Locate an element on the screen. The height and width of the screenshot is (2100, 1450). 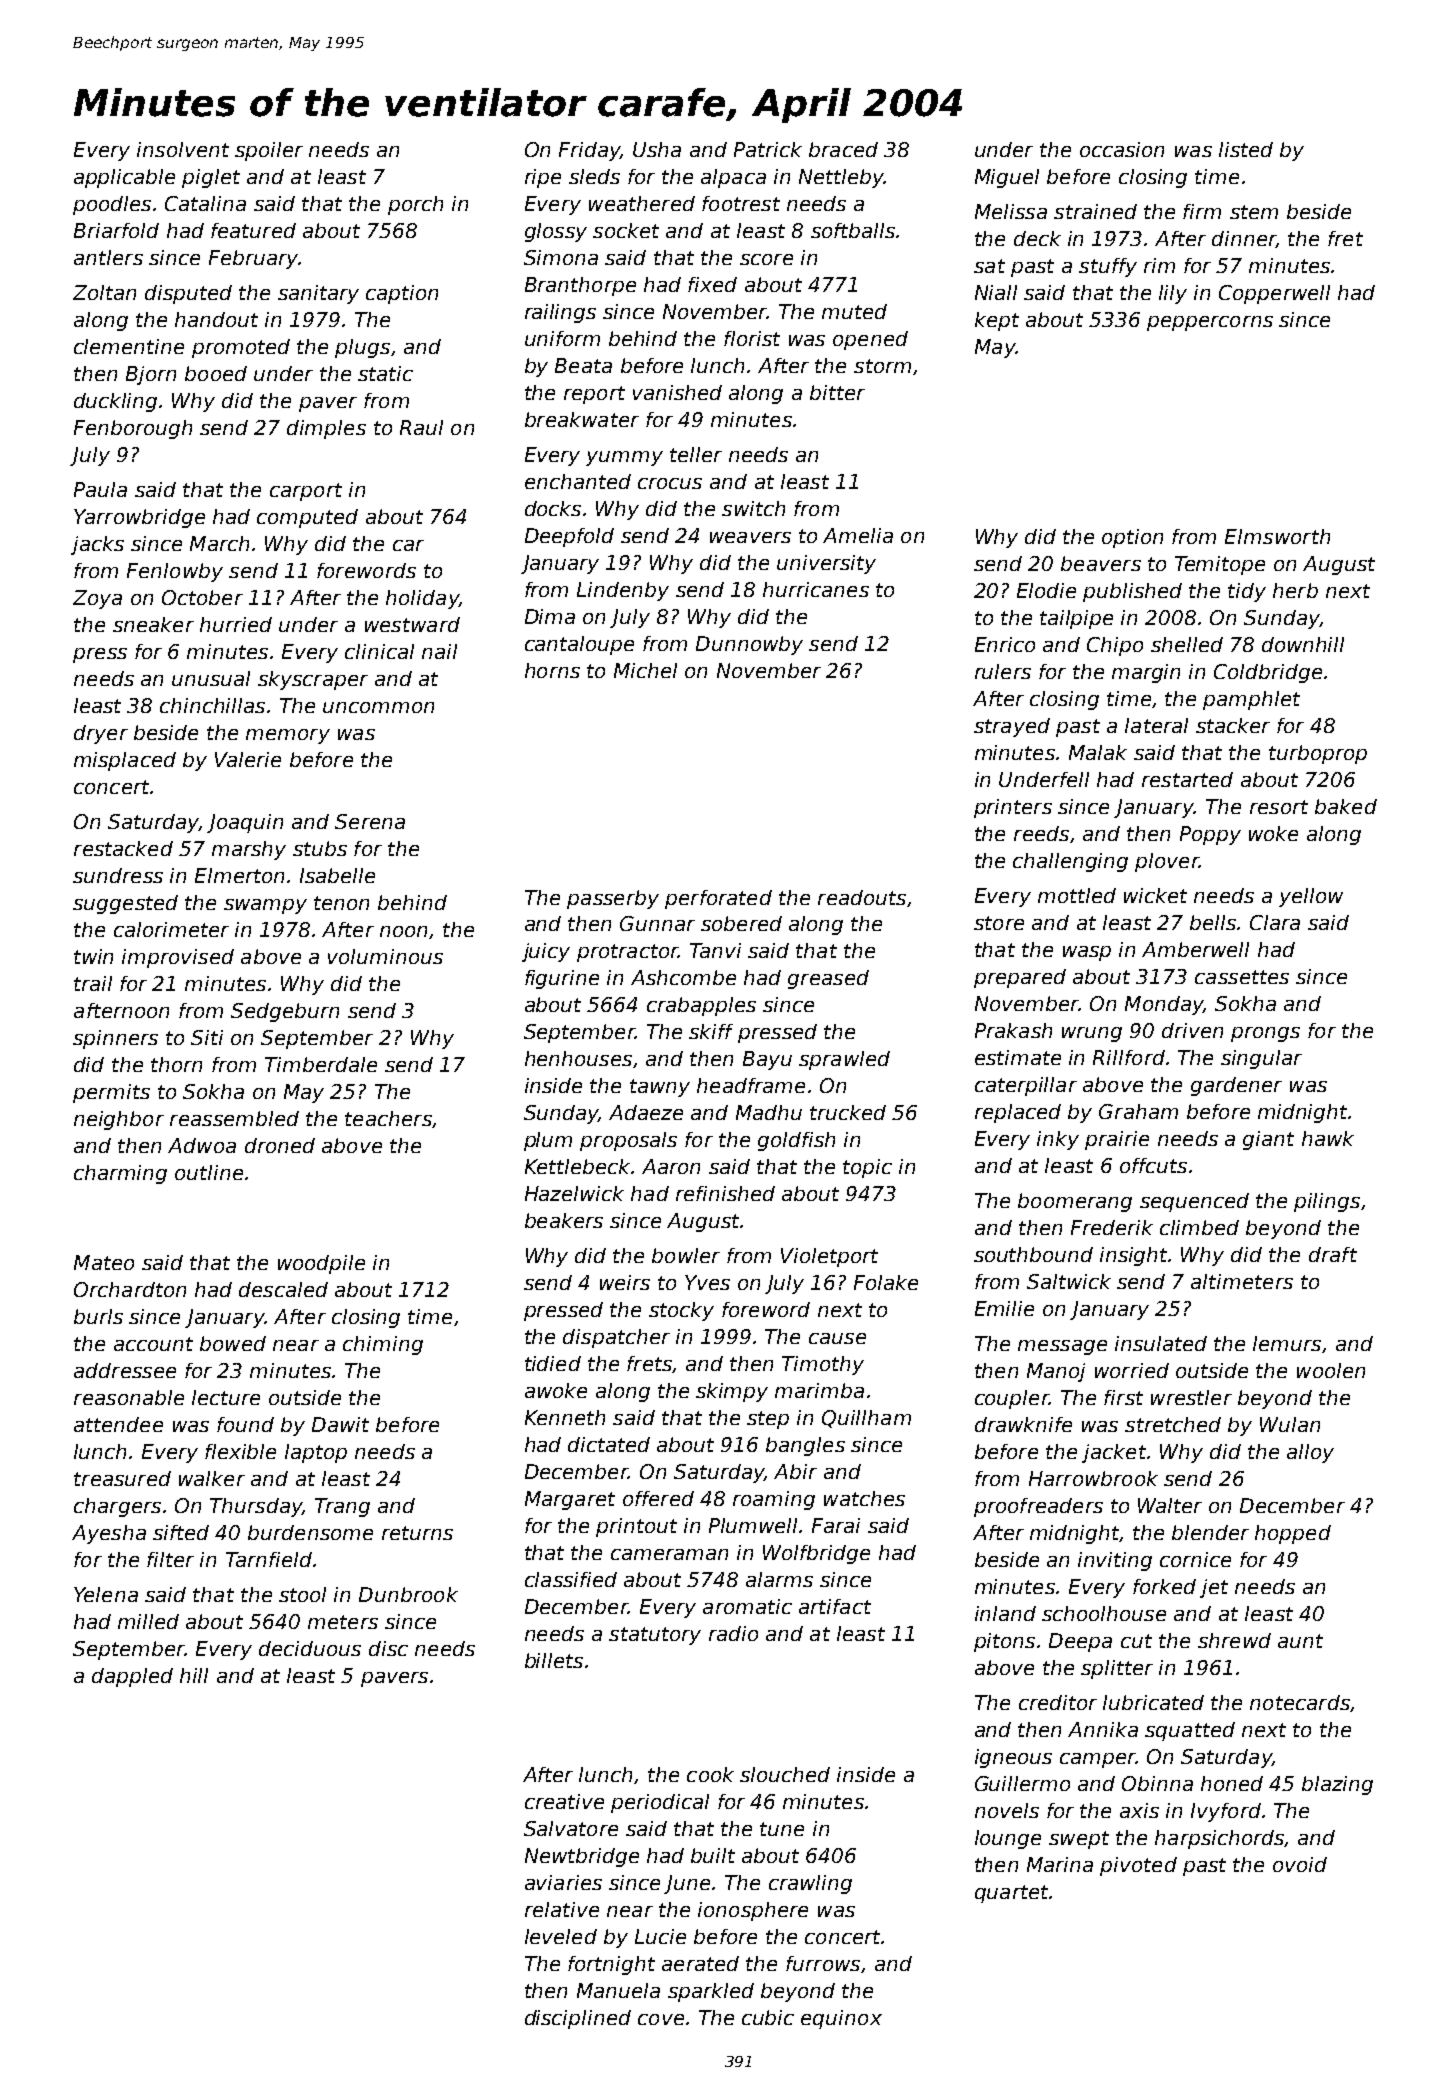
ovoid is located at coordinates (1300, 1864).
